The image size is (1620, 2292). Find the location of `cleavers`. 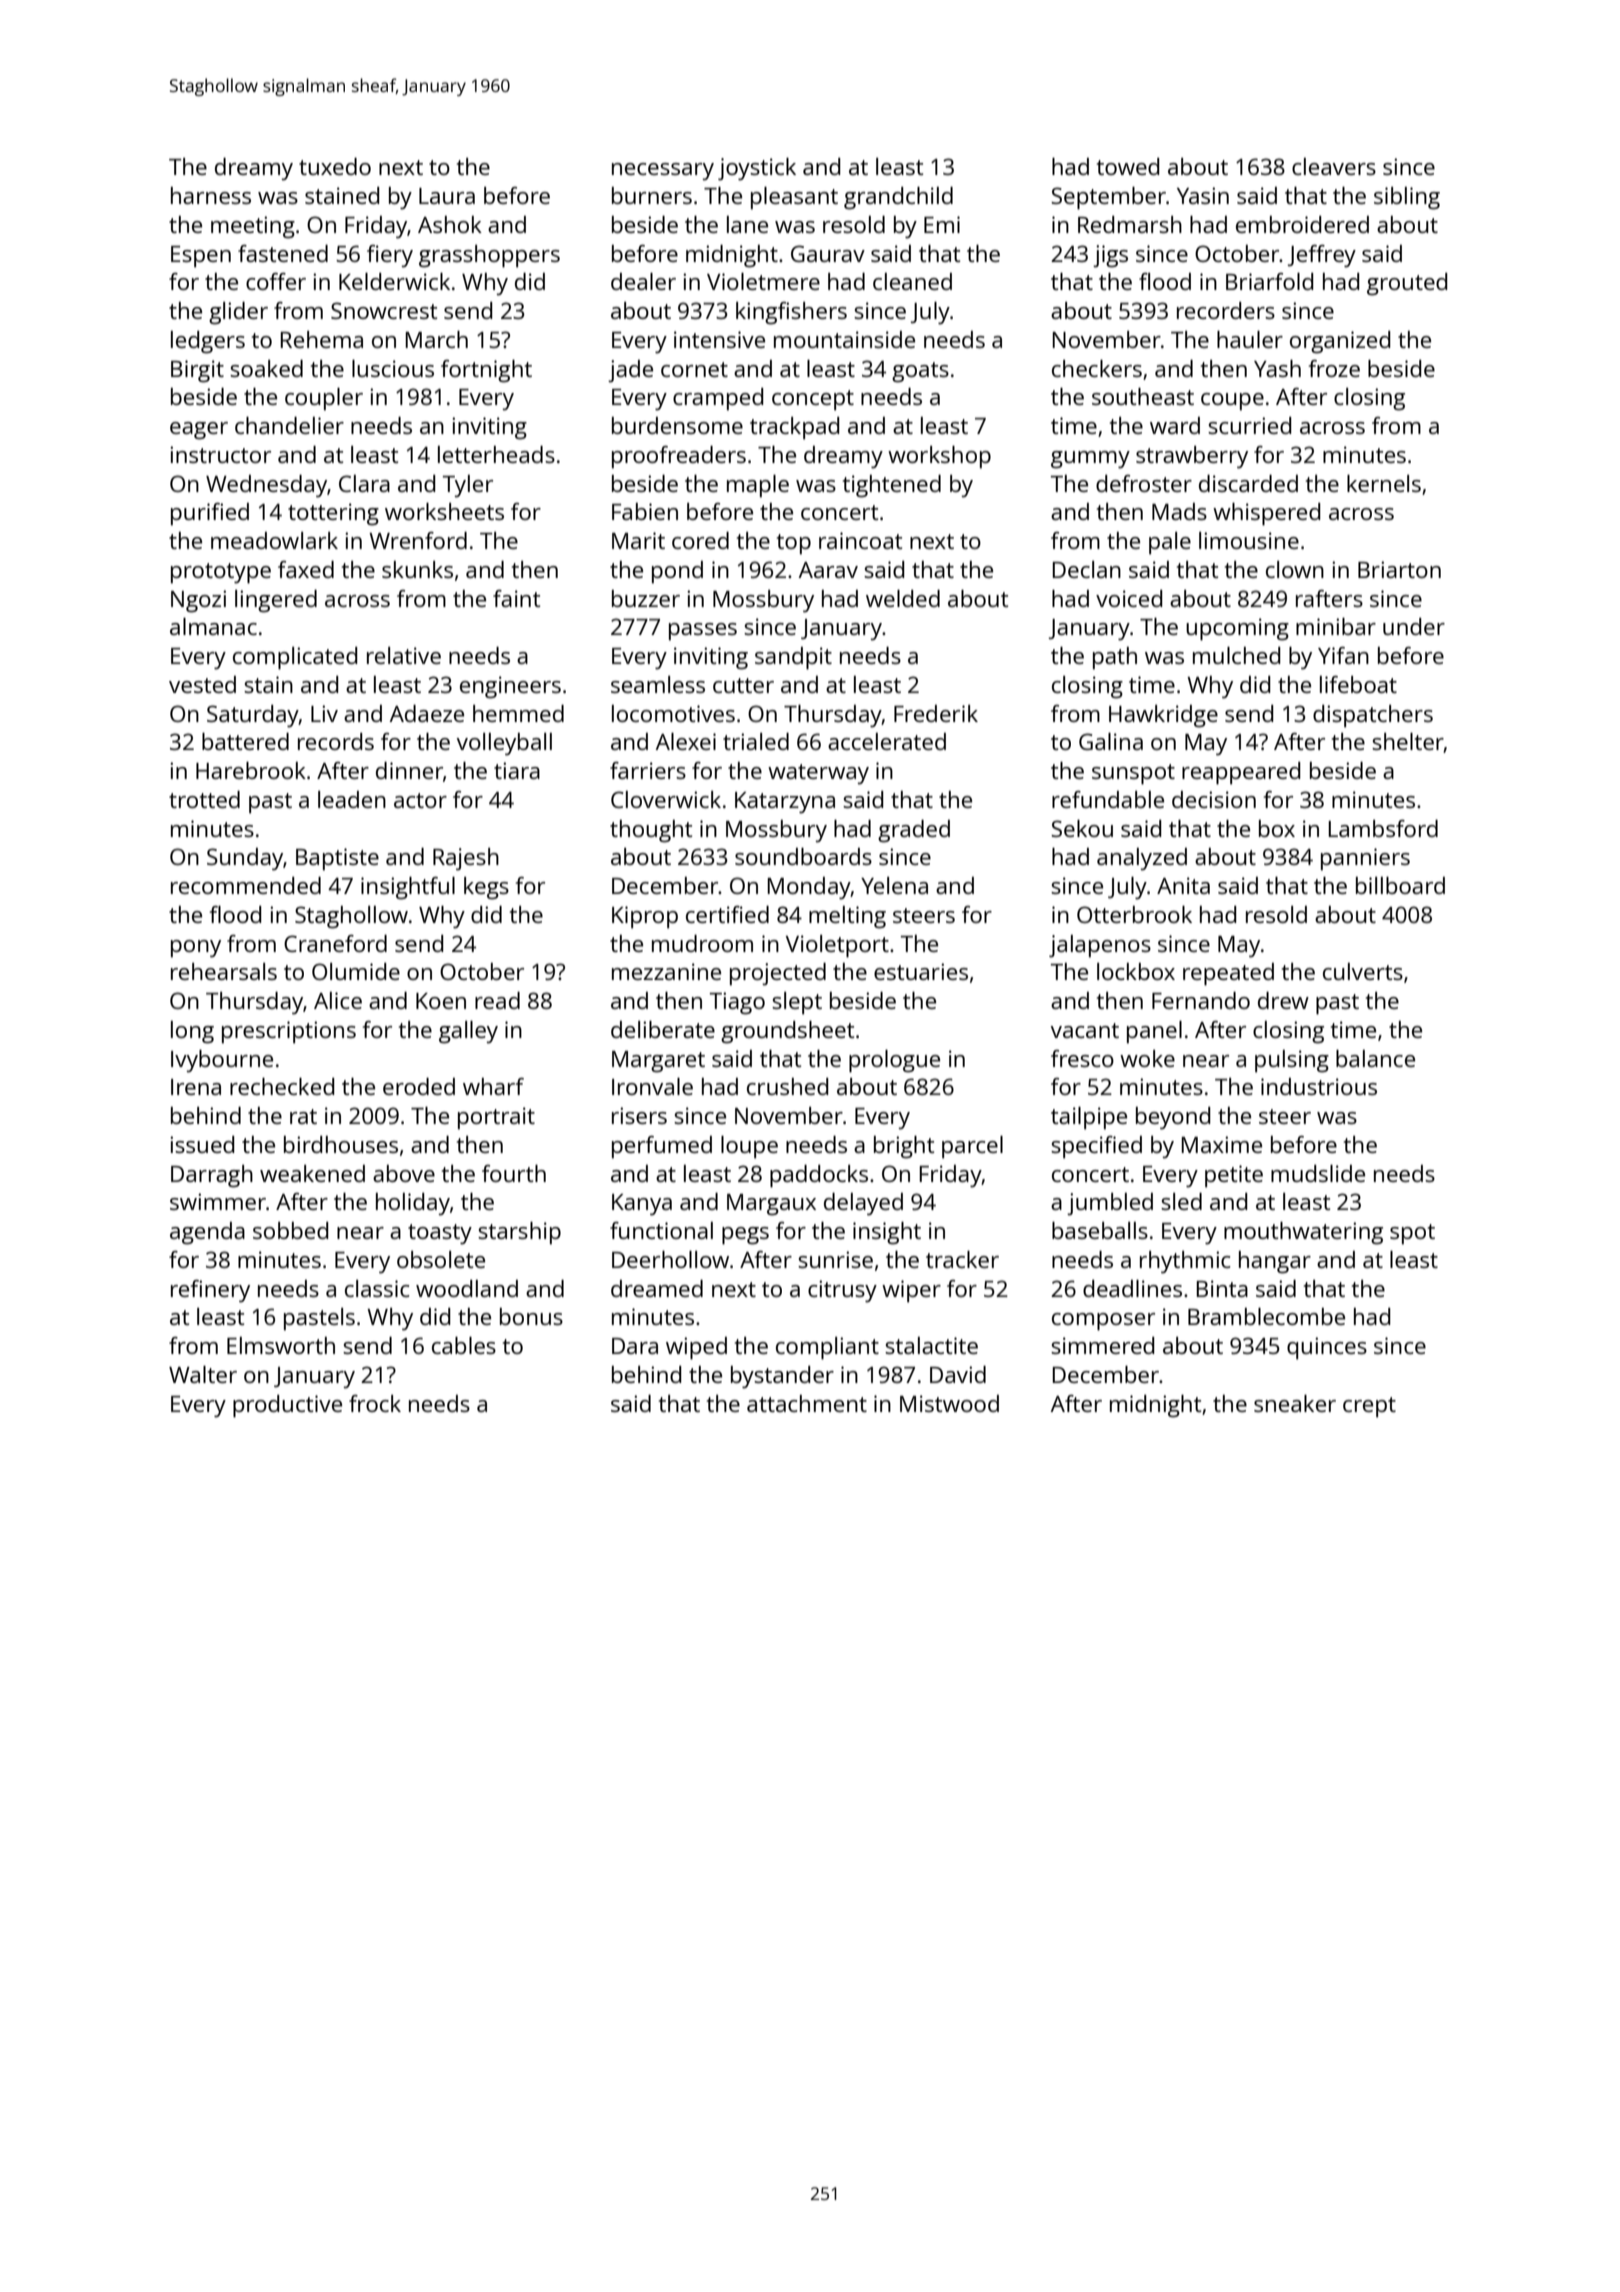

cleavers is located at coordinates (1334, 166).
